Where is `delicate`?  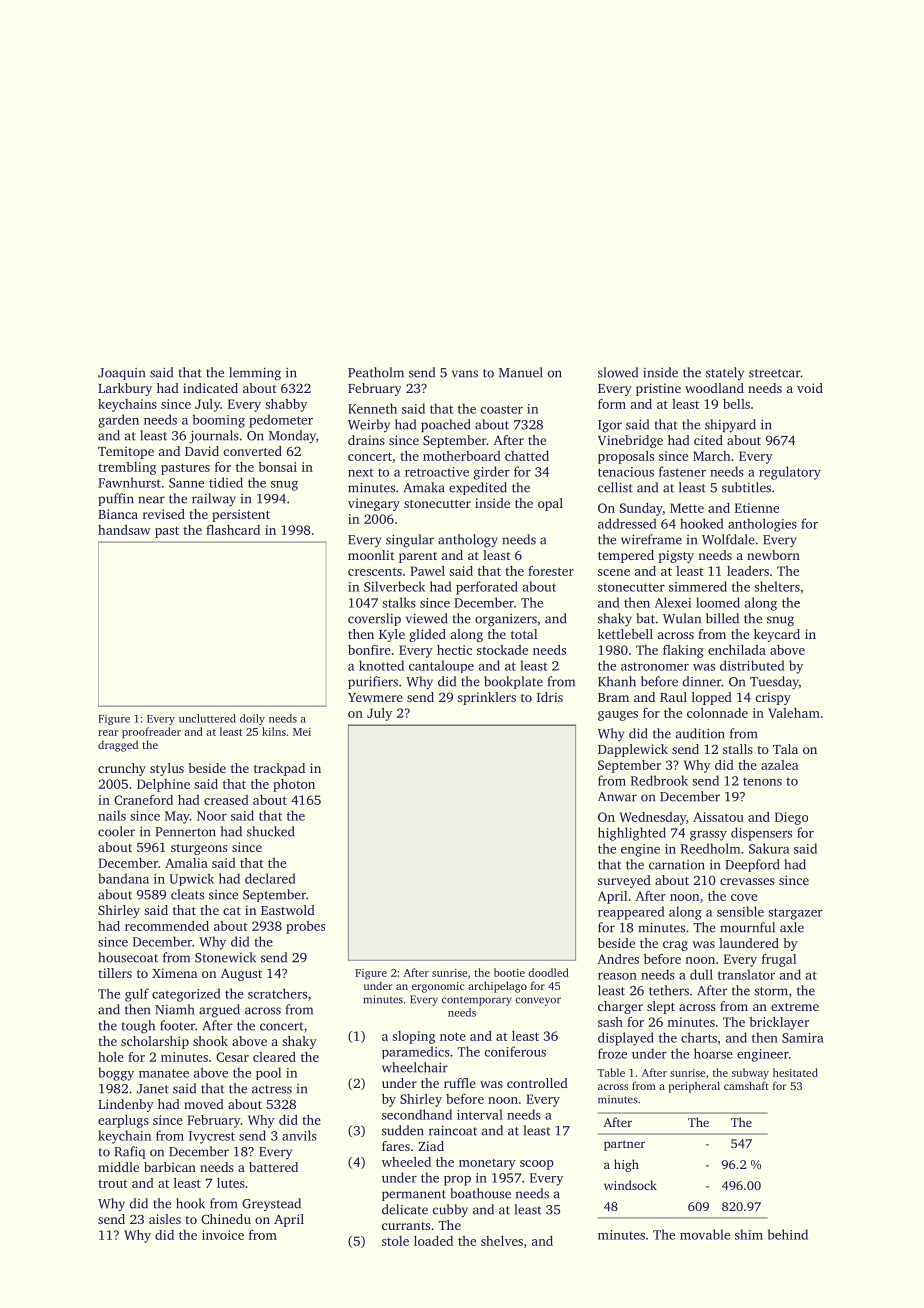
delicate is located at coordinates (405, 1209).
